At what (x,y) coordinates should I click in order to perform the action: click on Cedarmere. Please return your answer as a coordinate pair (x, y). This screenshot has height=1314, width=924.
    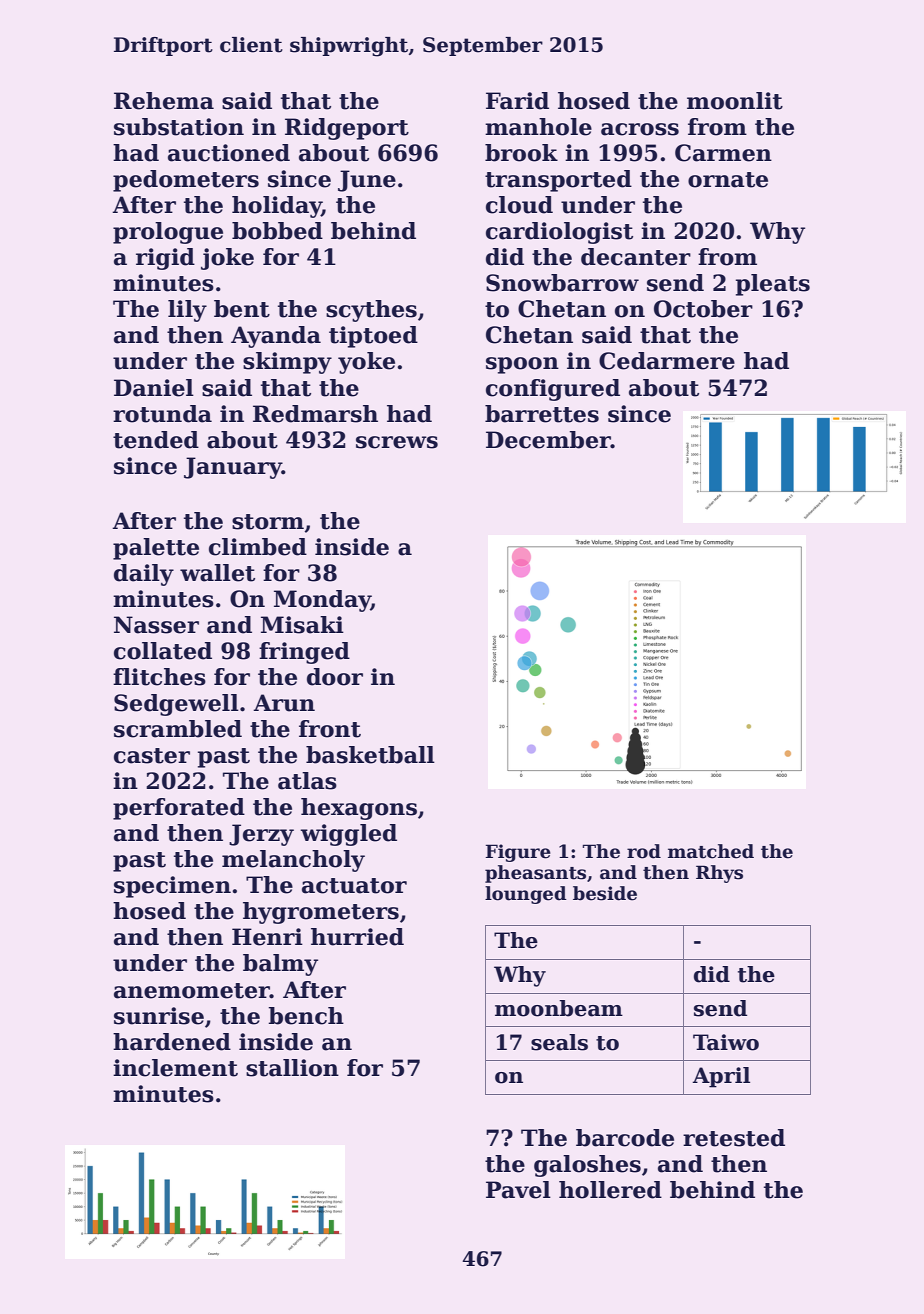
    Looking at the image, I should click on (667, 361).
